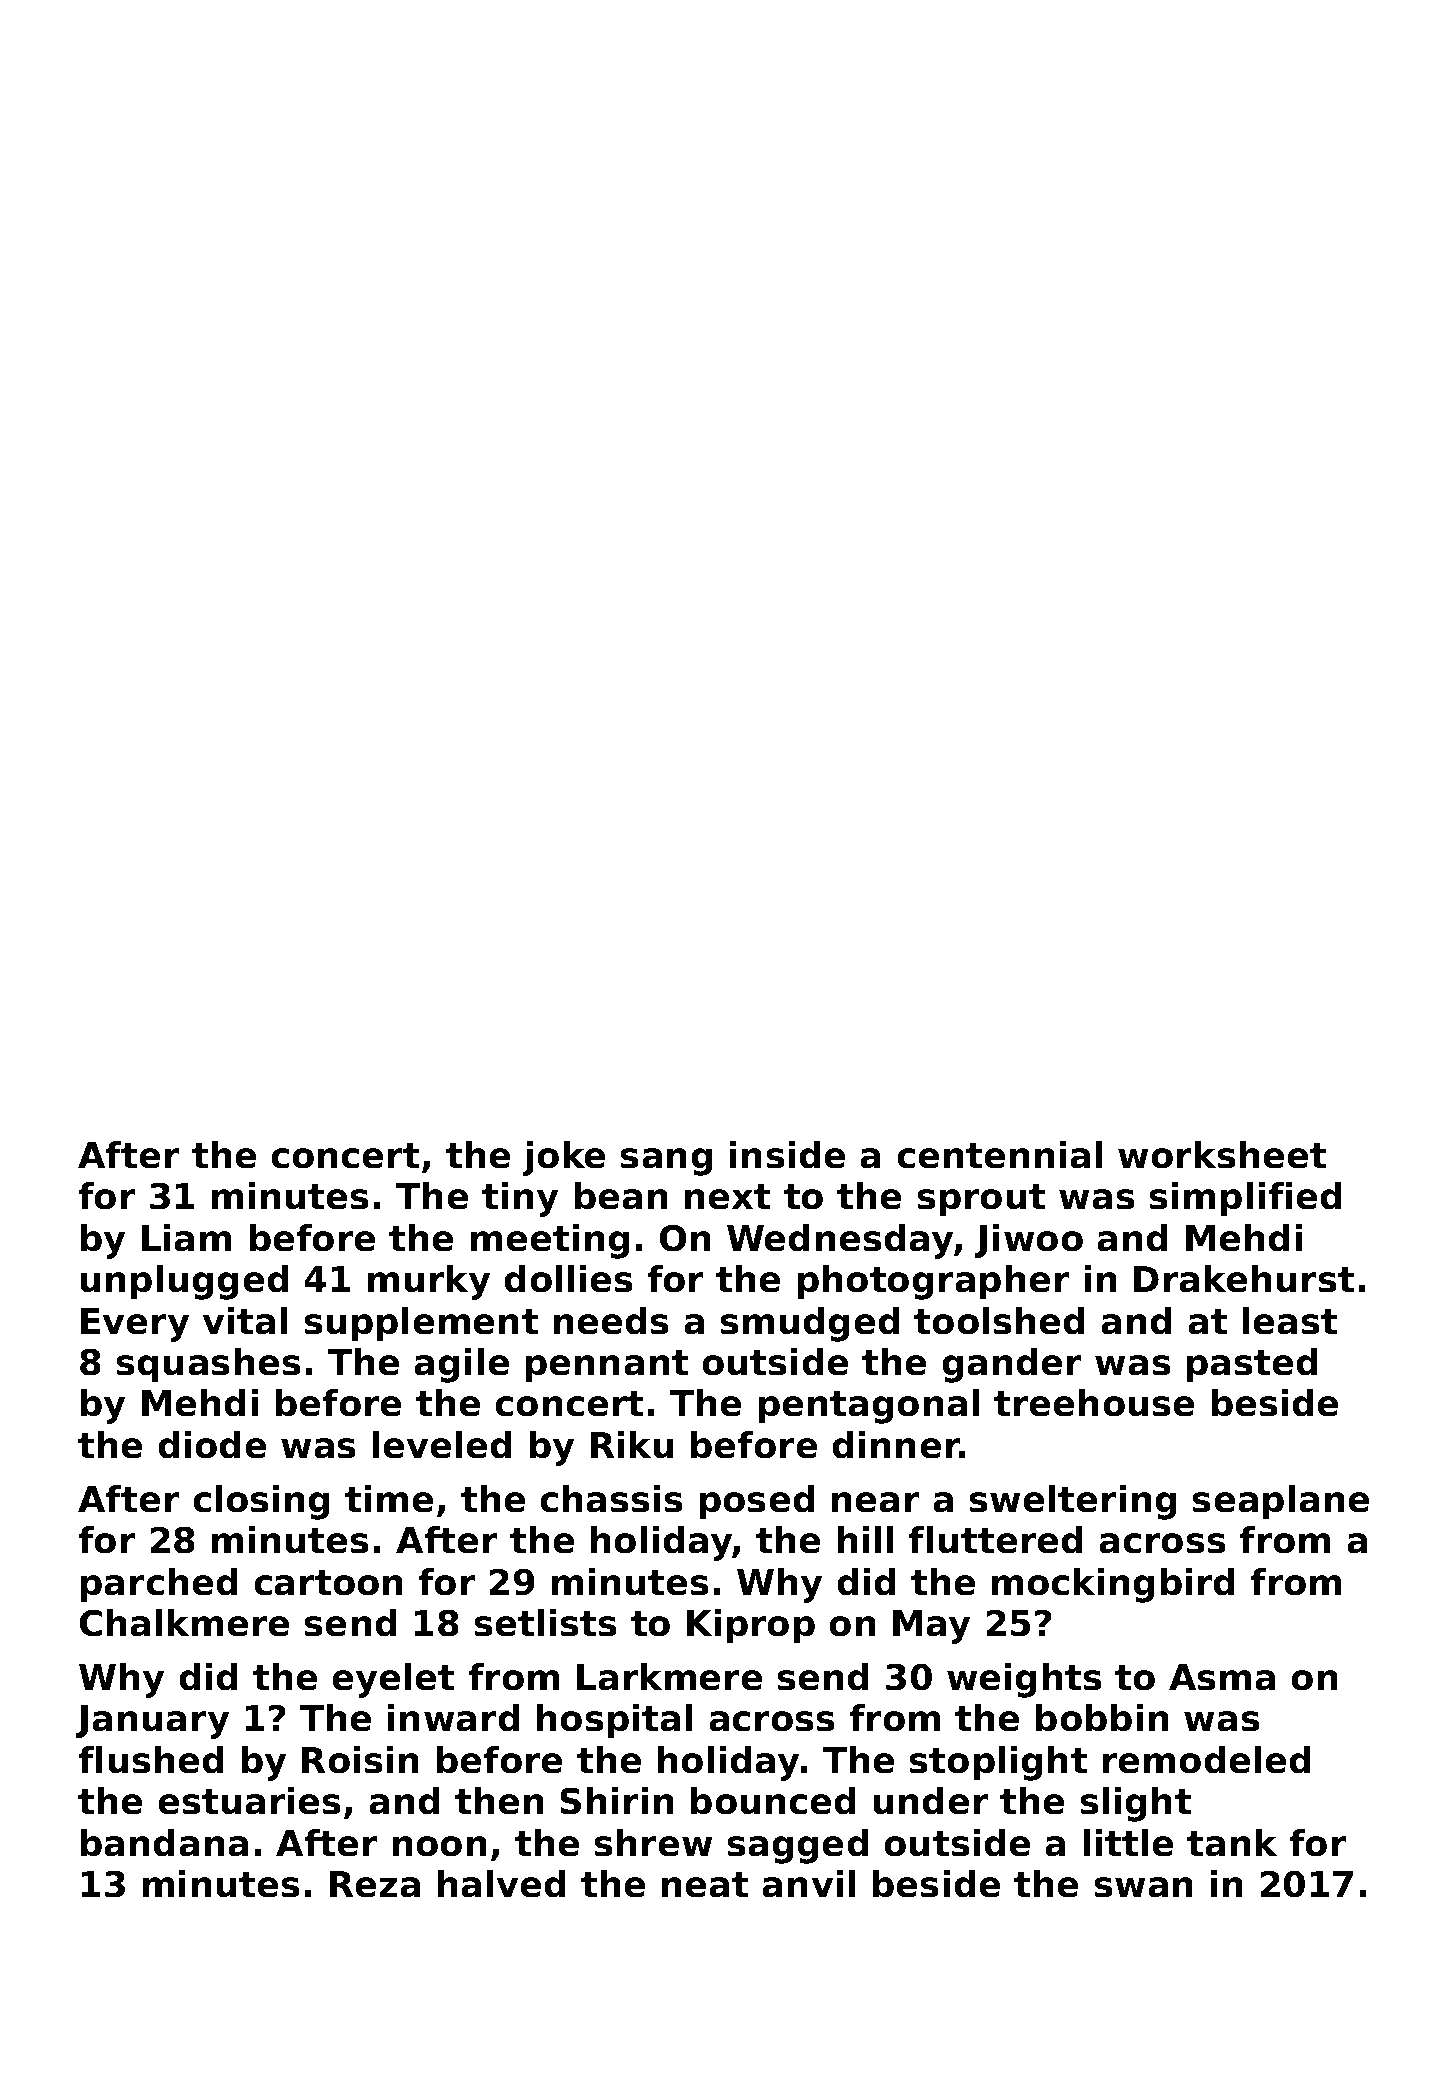  I want to click on Reza, so click(375, 1884).
